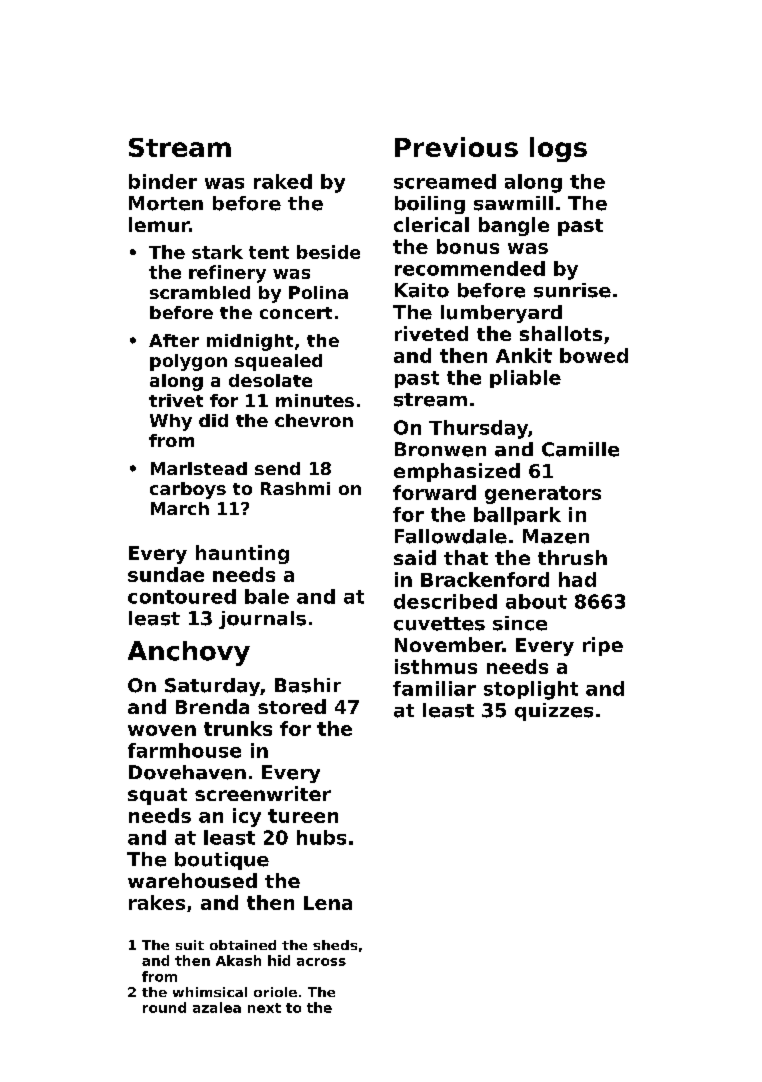 This screenshot has height=1082, width=762. Describe the element at coordinates (321, 962) in the screenshot. I see `across` at that location.
